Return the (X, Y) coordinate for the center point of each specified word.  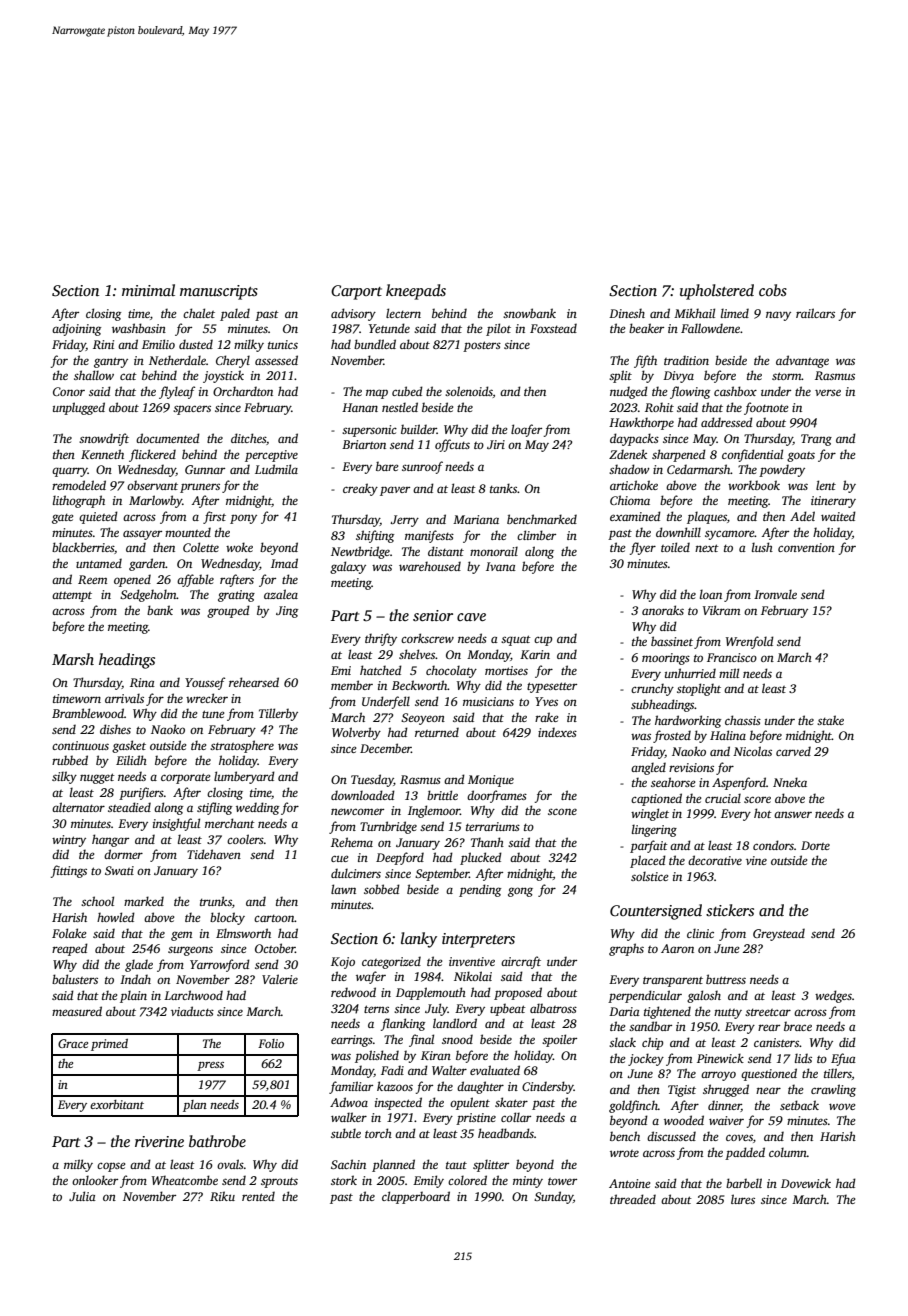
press (210, 1066)
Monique (491, 781)
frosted (672, 736)
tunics (283, 344)
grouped (228, 611)
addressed (727, 422)
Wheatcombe (185, 1180)
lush (762, 547)
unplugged (79, 408)
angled (648, 768)
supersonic (369, 431)
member (352, 685)
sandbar (650, 1026)
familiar (351, 1087)
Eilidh (131, 760)
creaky (360, 489)
